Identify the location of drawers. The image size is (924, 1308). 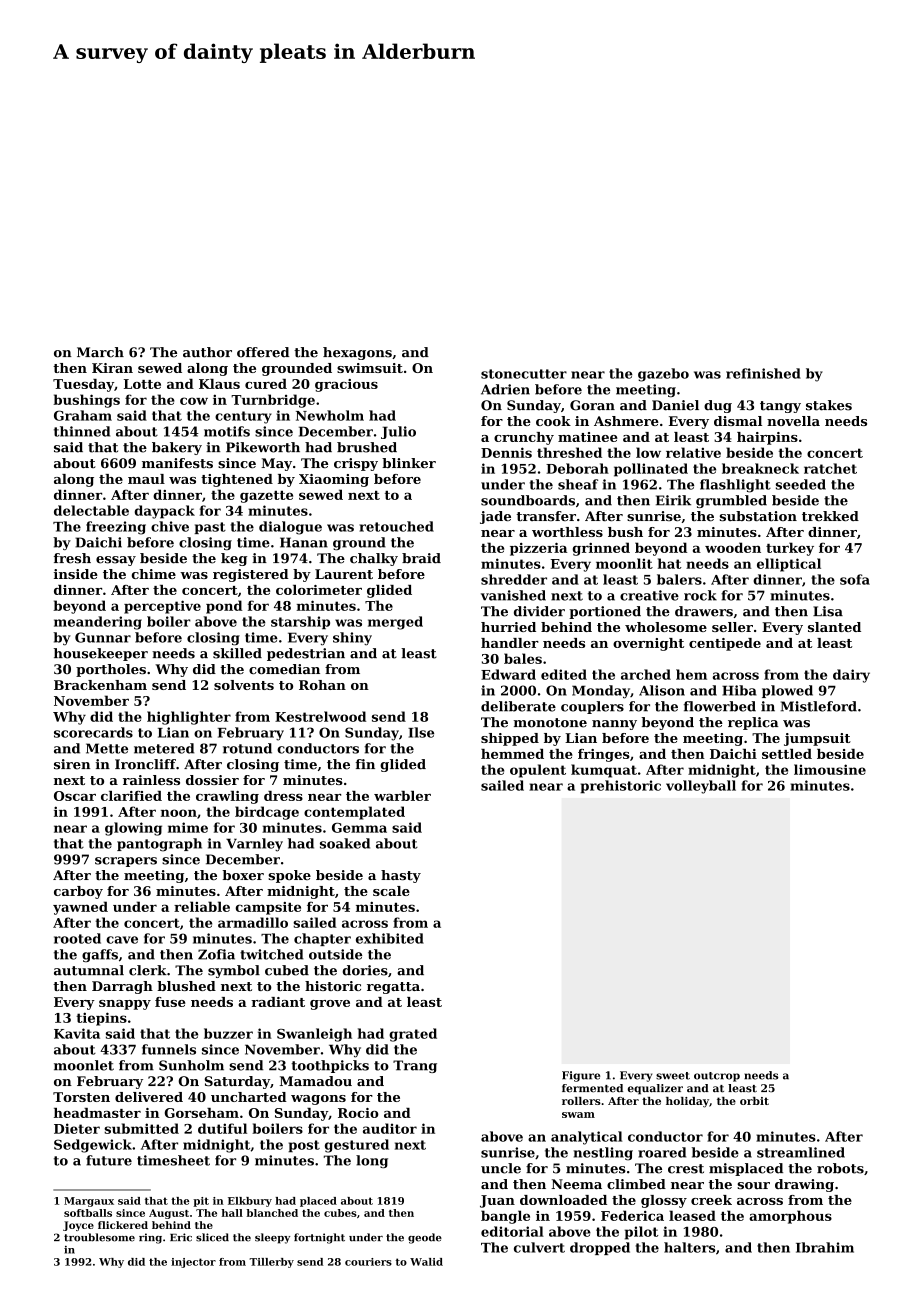
(704, 611).
